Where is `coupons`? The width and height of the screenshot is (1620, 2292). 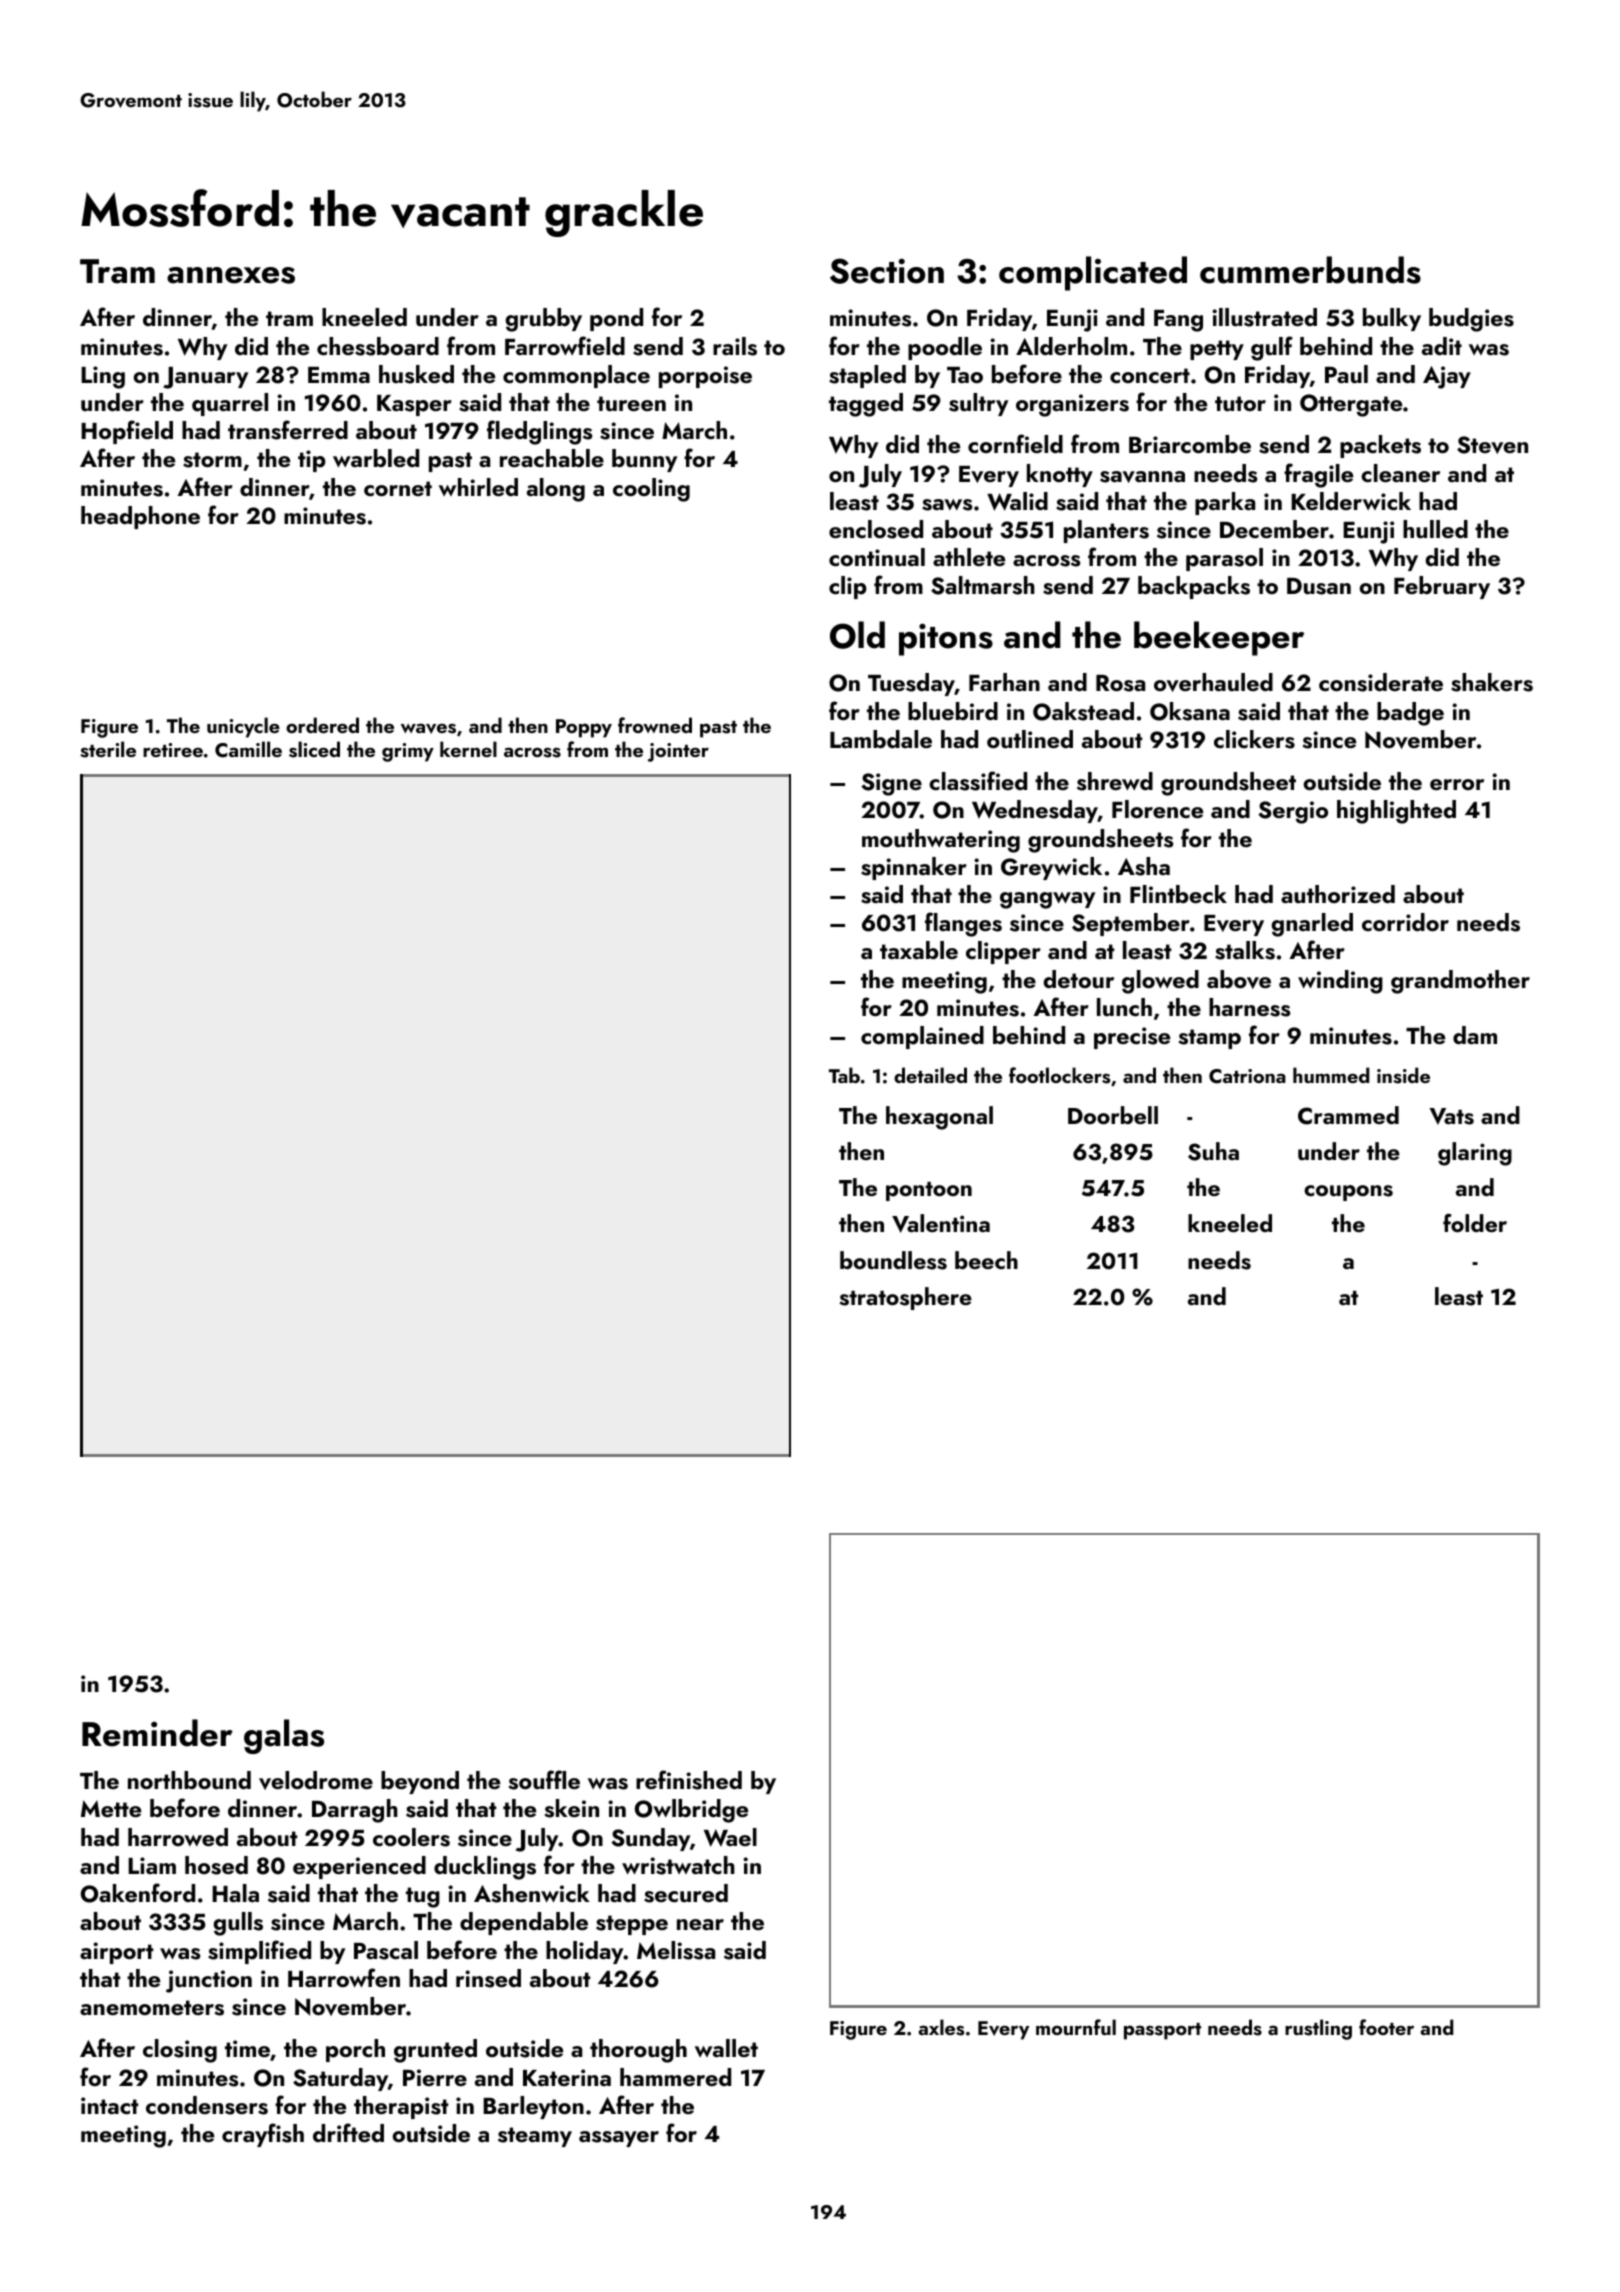
coupons is located at coordinates (1348, 1193).
